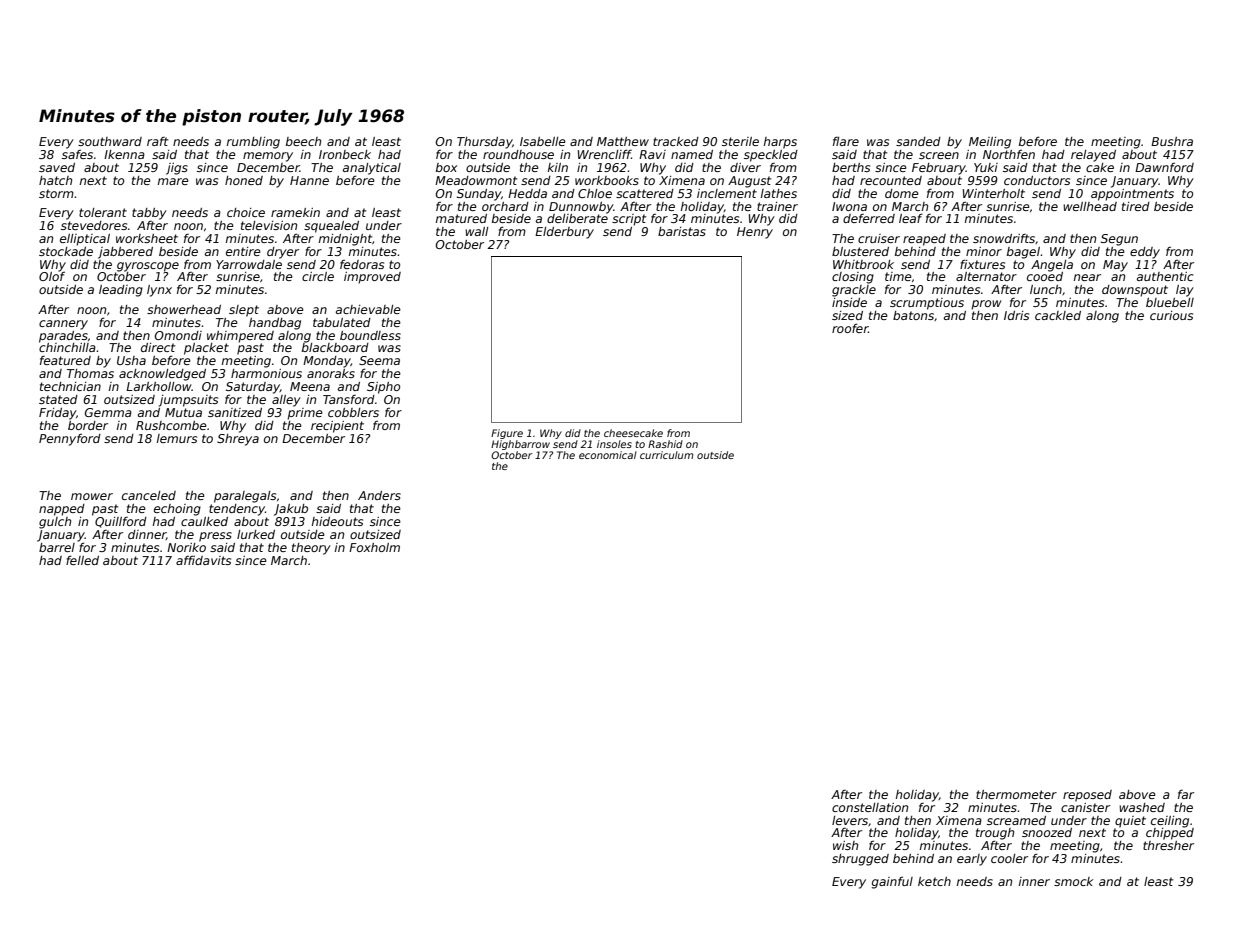 The width and height of the document is (1233, 952). What do you see at coordinates (1186, 794) in the document?
I see `far` at bounding box center [1186, 794].
